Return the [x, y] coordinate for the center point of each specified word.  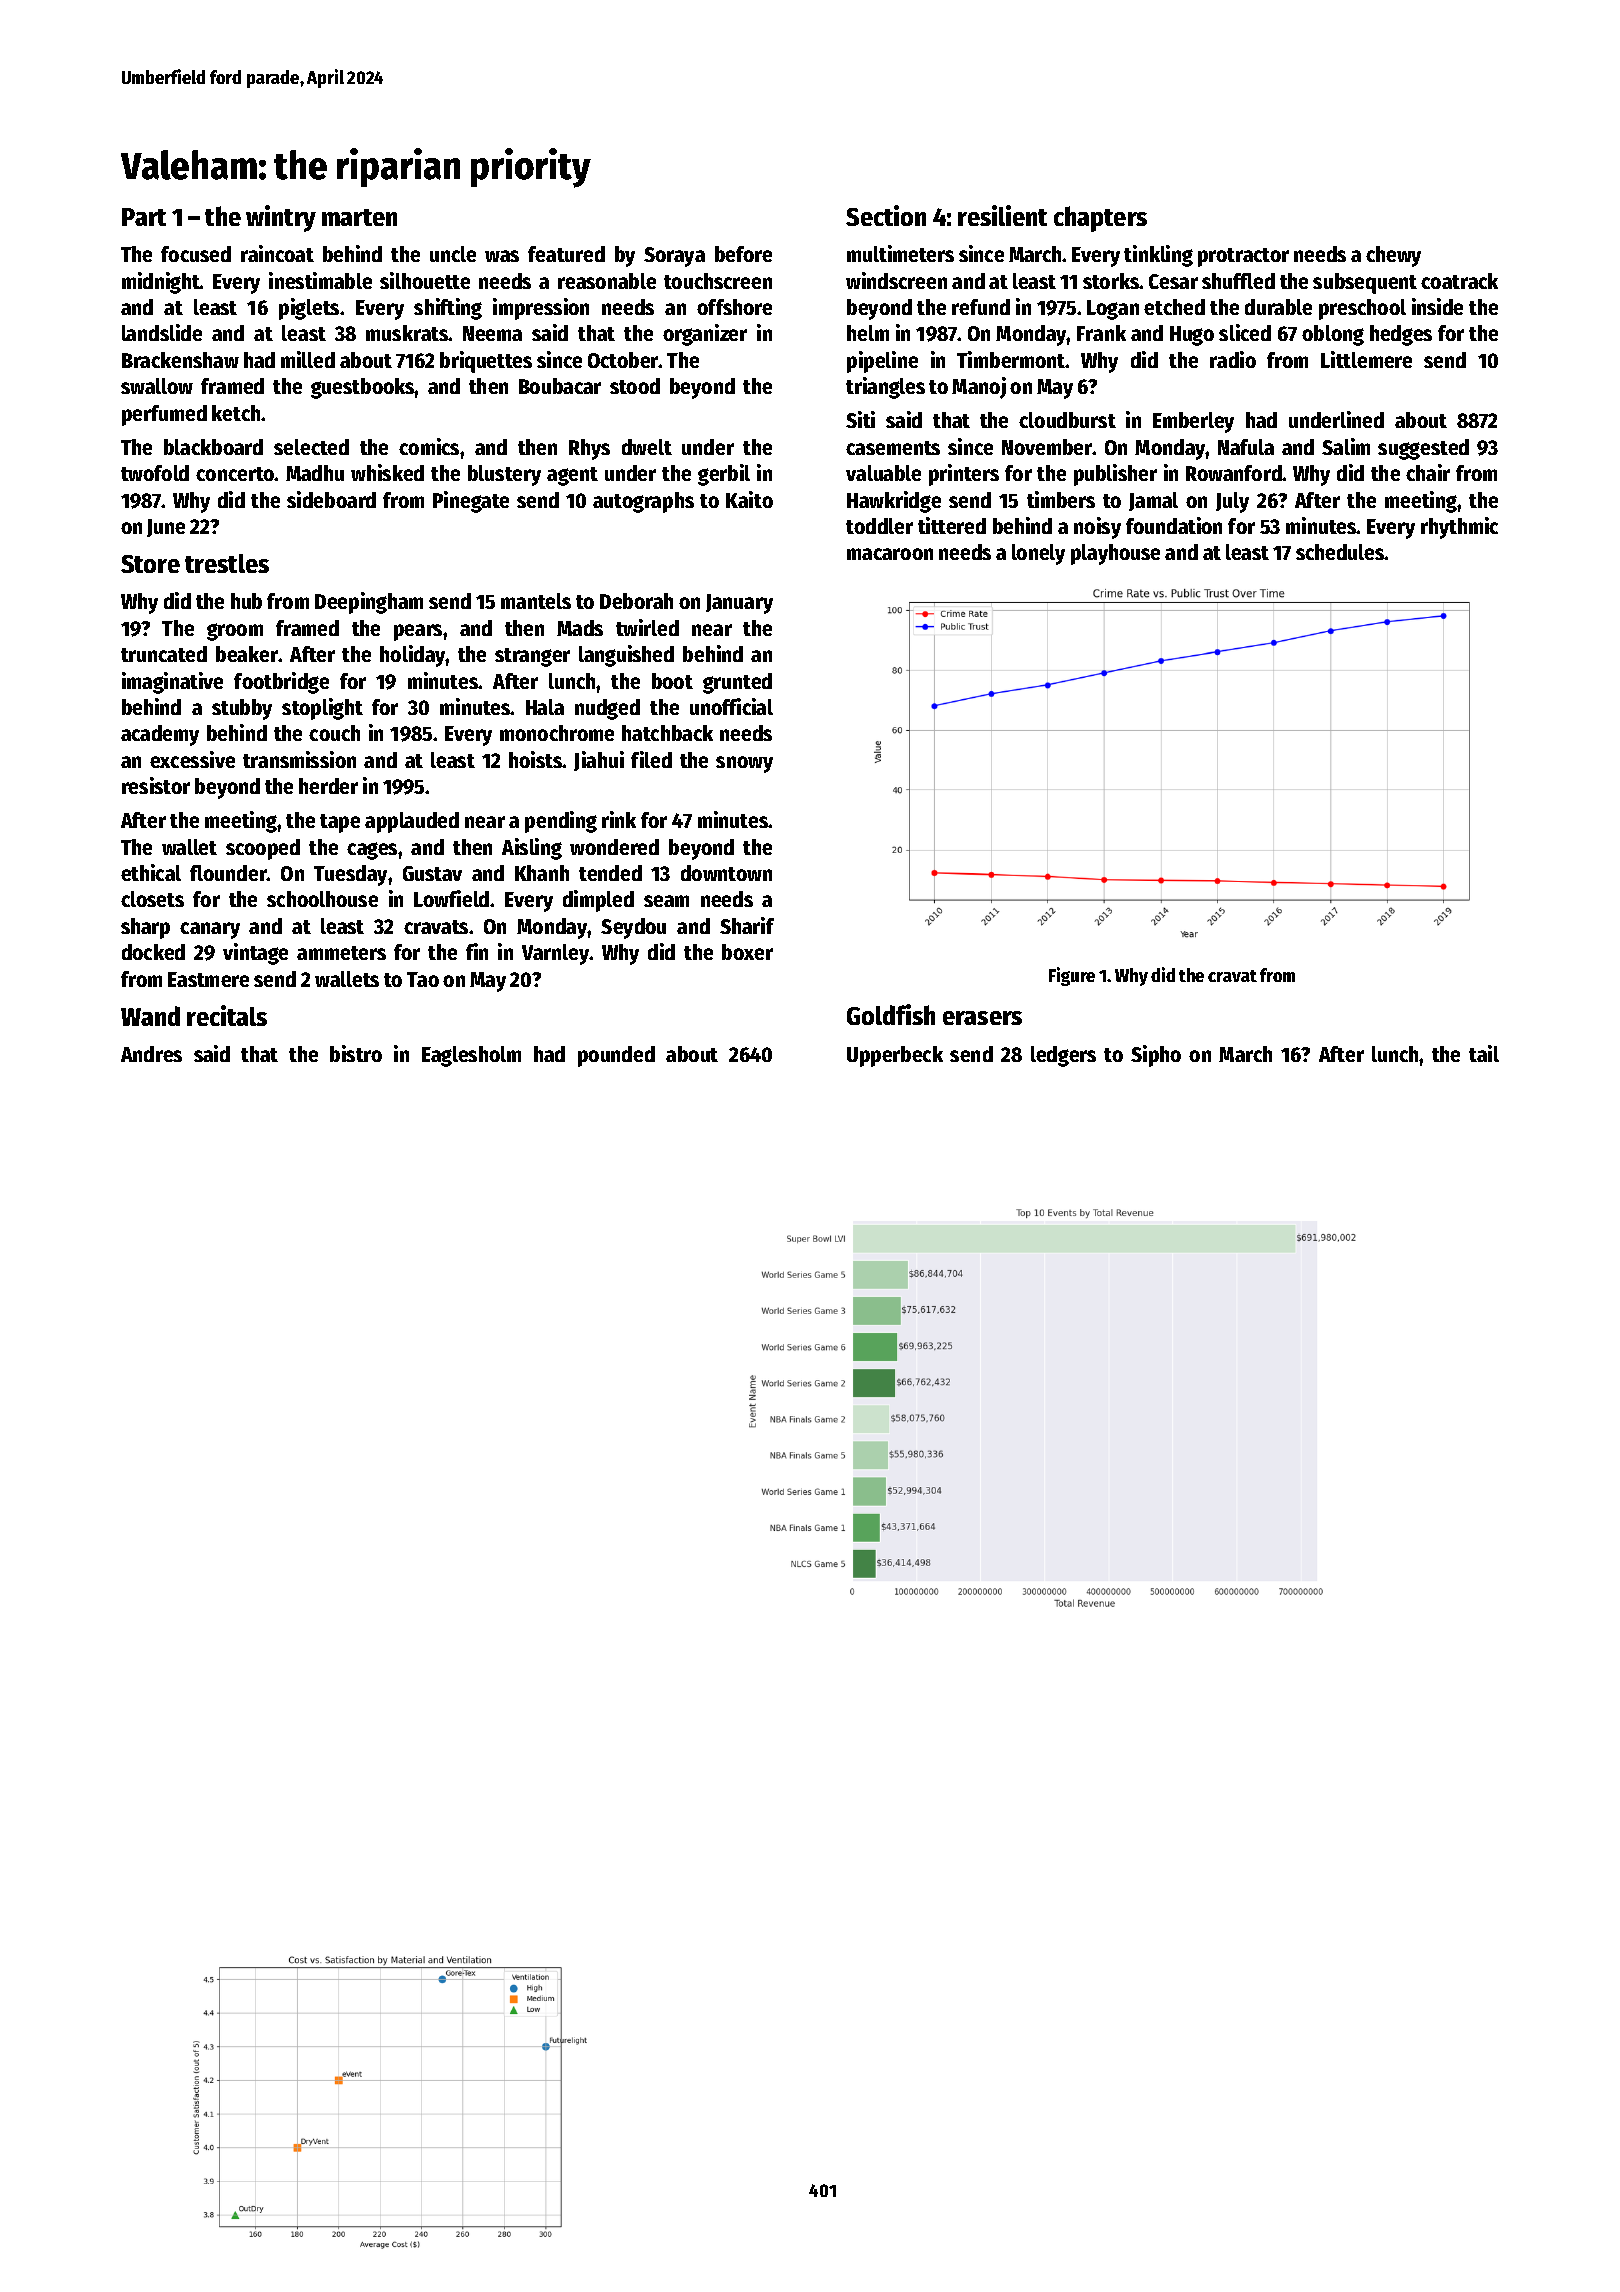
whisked [387, 472]
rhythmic [1459, 528]
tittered [952, 525]
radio [1233, 359]
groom [235, 632]
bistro [356, 1053]
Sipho [1156, 1056]
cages [372, 851]
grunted [737, 683]
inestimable [320, 280]
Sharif [747, 925]
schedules [1340, 552]
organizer [705, 335]
